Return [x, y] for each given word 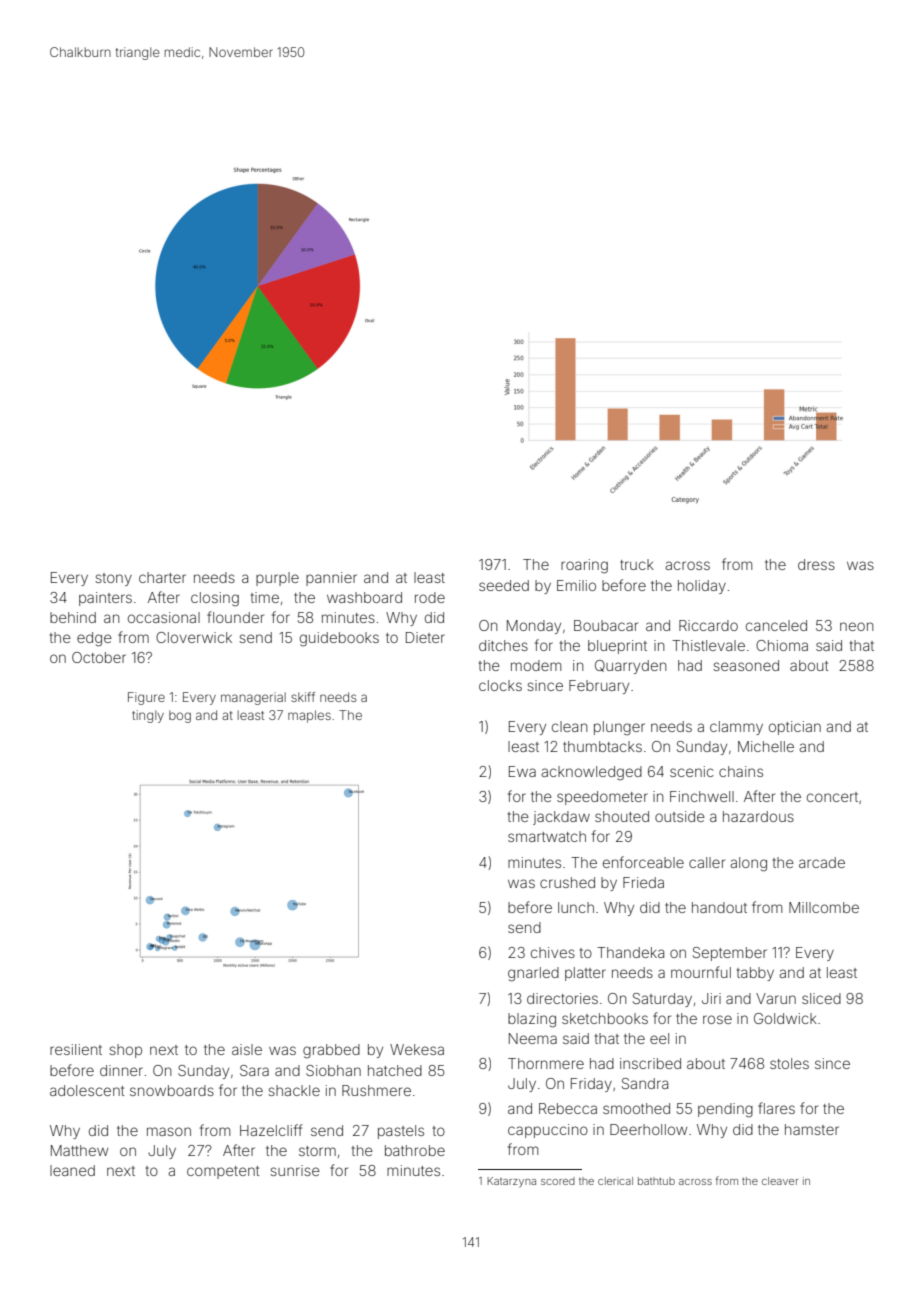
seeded [504, 585]
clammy [736, 728]
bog [180, 716]
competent [223, 1172]
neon [857, 626]
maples [309, 716]
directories [562, 998]
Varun [776, 998]
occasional [164, 617]
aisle [247, 1049]
